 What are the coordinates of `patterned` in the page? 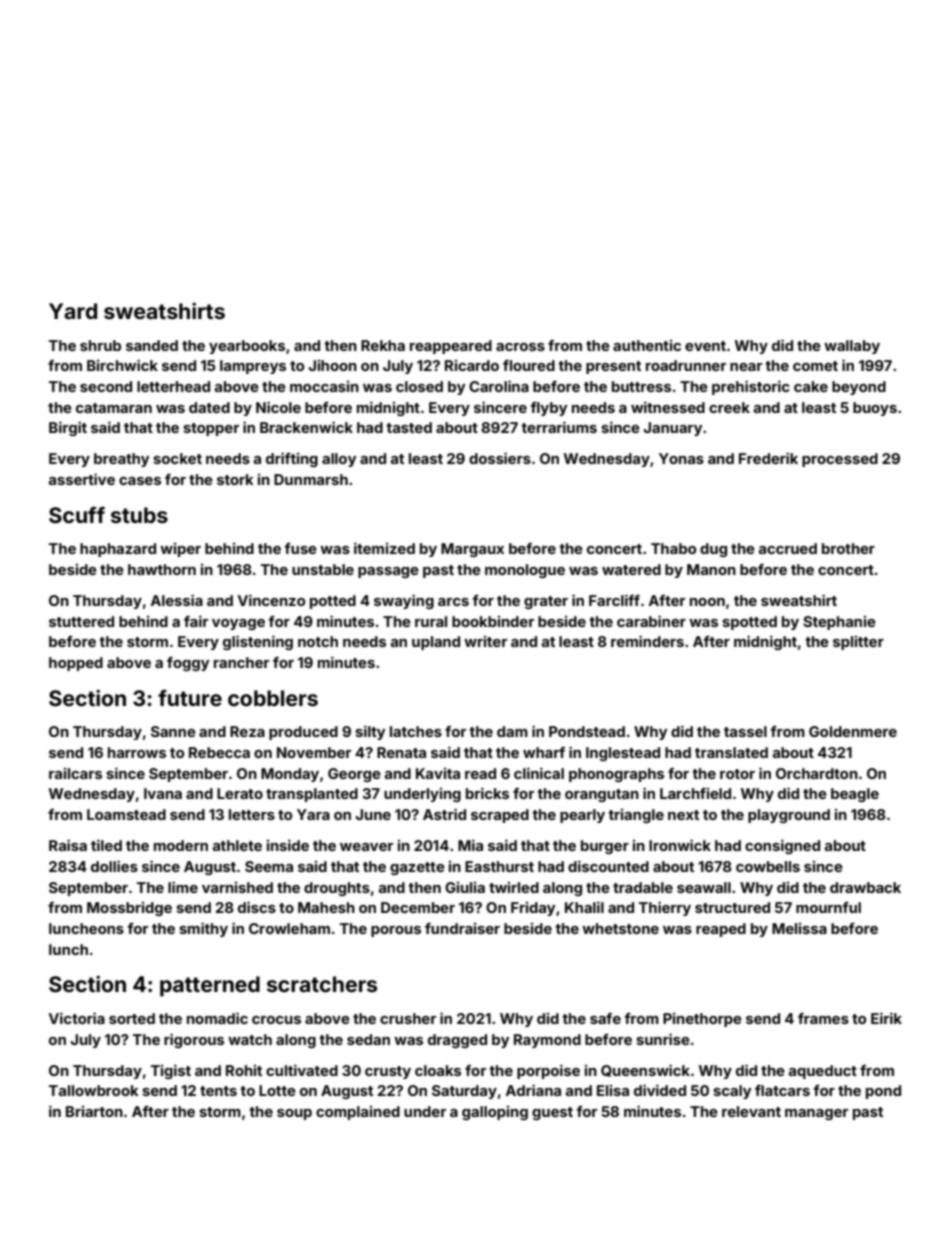 It's located at (210, 986).
